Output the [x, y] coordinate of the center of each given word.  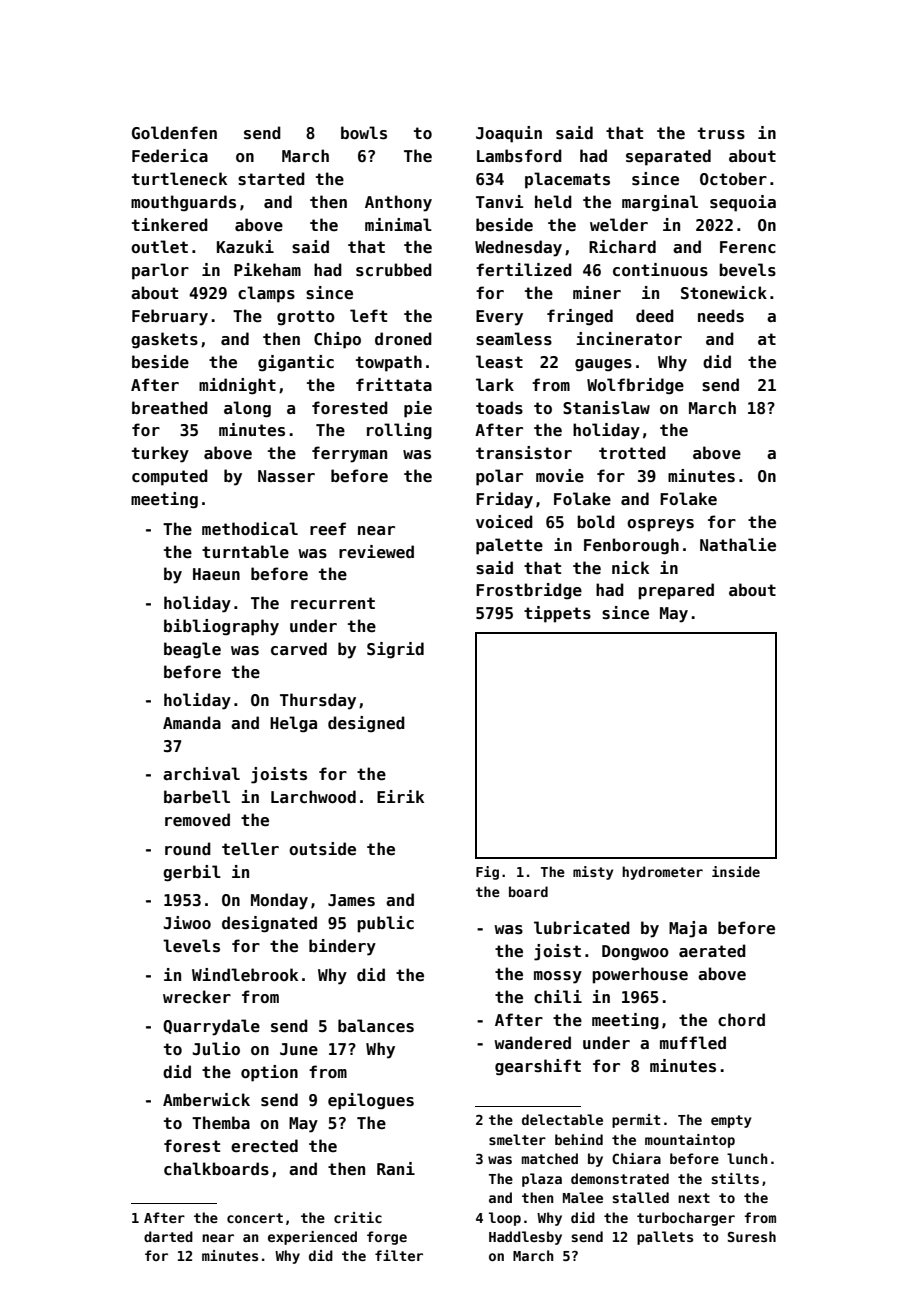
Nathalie [738, 545]
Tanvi [500, 201]
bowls [364, 133]
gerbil [192, 873]
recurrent [333, 603]
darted [168, 1236]
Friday [504, 500]
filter [399, 1255]
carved [299, 649]
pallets [665, 1238]
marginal [660, 203]
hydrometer [662, 873]
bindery [342, 947]
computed [170, 477]
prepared [676, 591]
